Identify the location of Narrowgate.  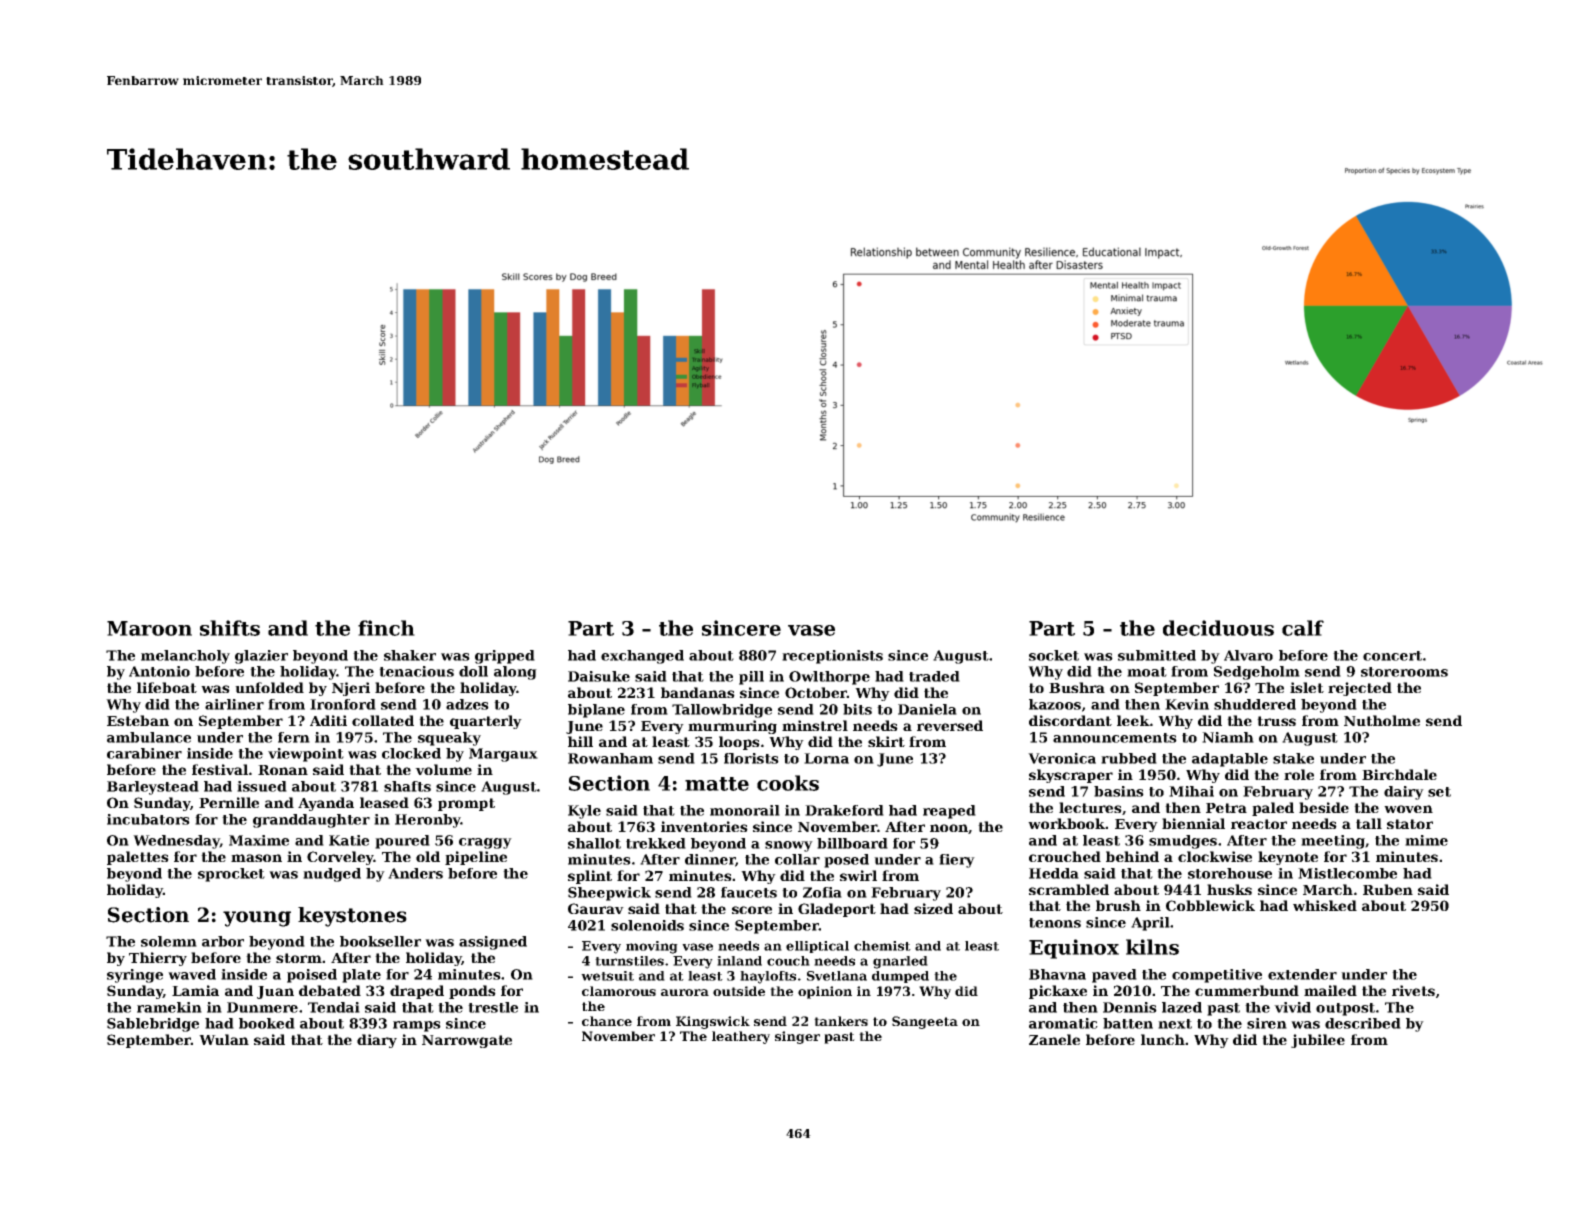
(467, 1041).
